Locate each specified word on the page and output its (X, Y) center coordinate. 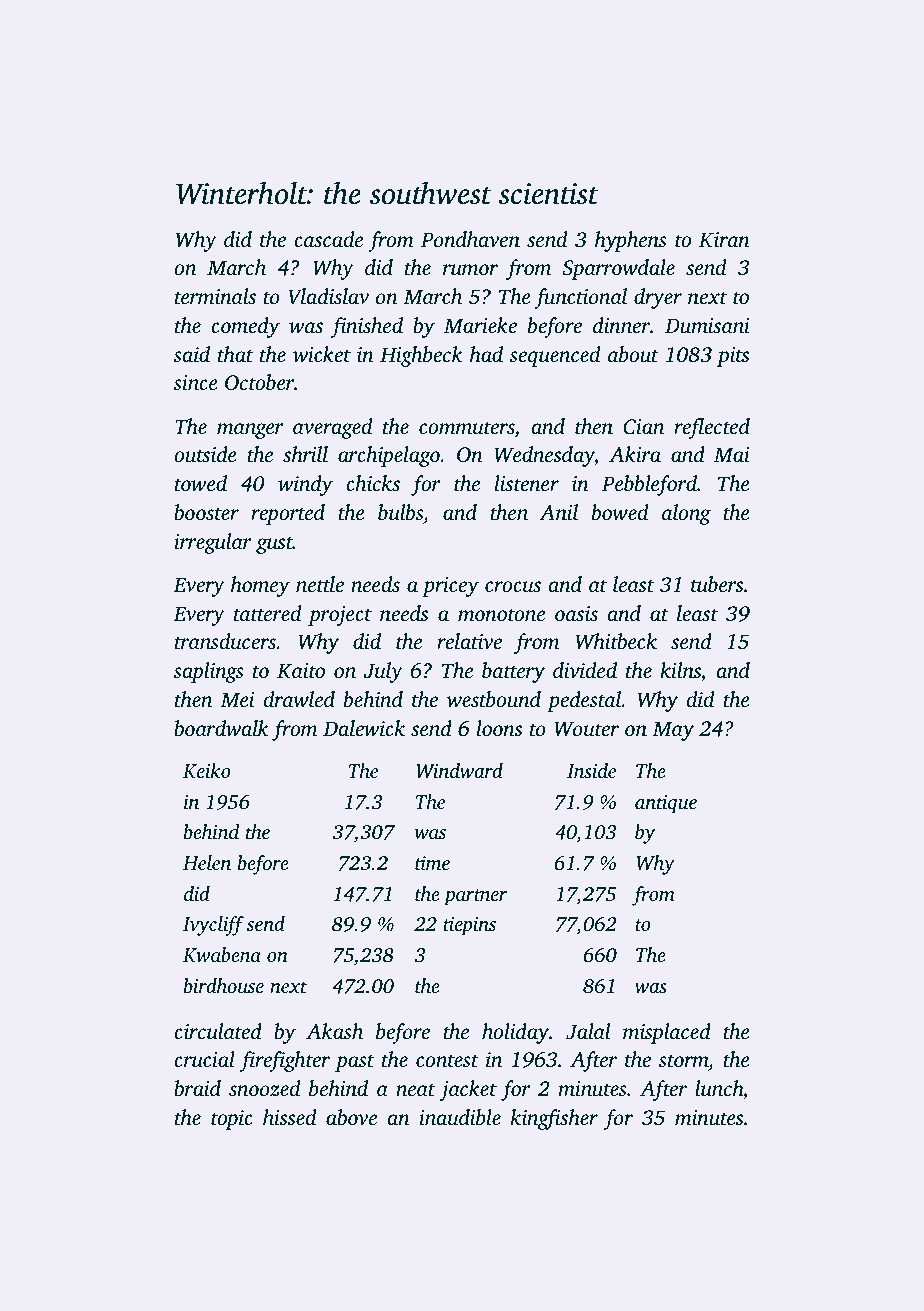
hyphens (631, 241)
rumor (470, 269)
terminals (215, 296)
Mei (237, 699)
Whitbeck (616, 641)
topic (232, 1120)
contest (447, 1060)
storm (683, 1060)
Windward (459, 771)
